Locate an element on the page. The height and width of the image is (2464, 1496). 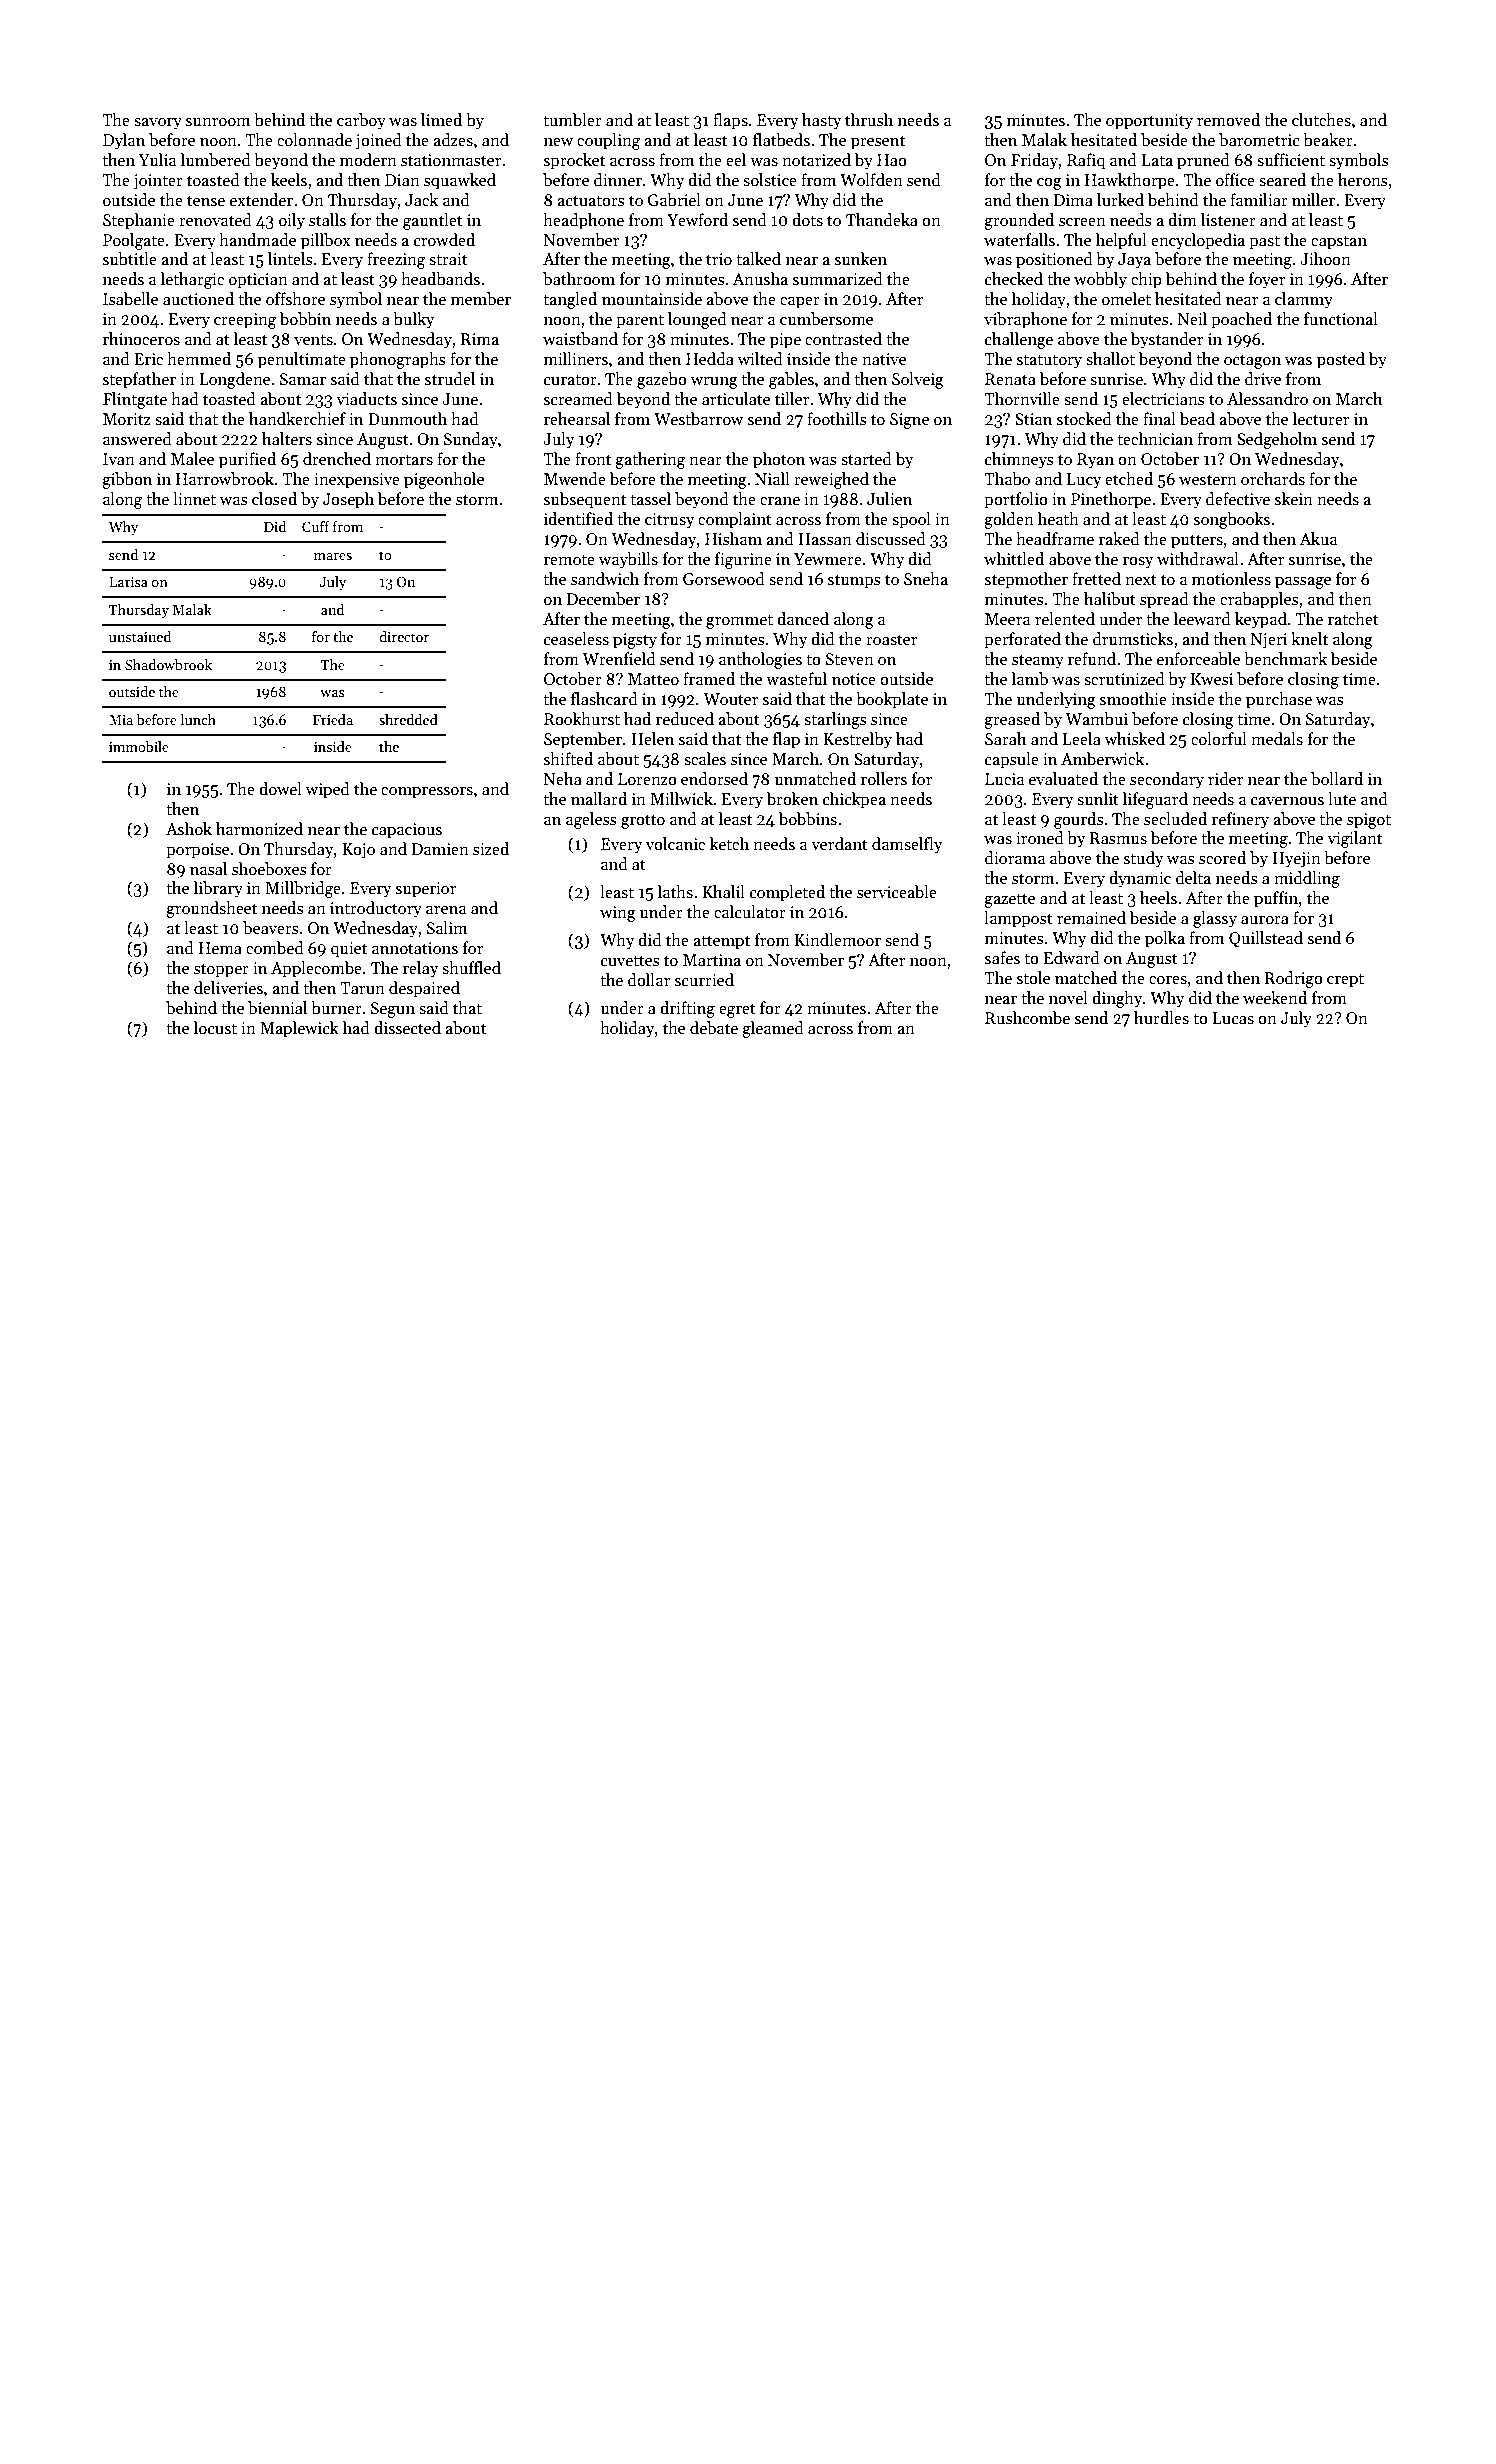
removed is located at coordinates (1228, 120).
